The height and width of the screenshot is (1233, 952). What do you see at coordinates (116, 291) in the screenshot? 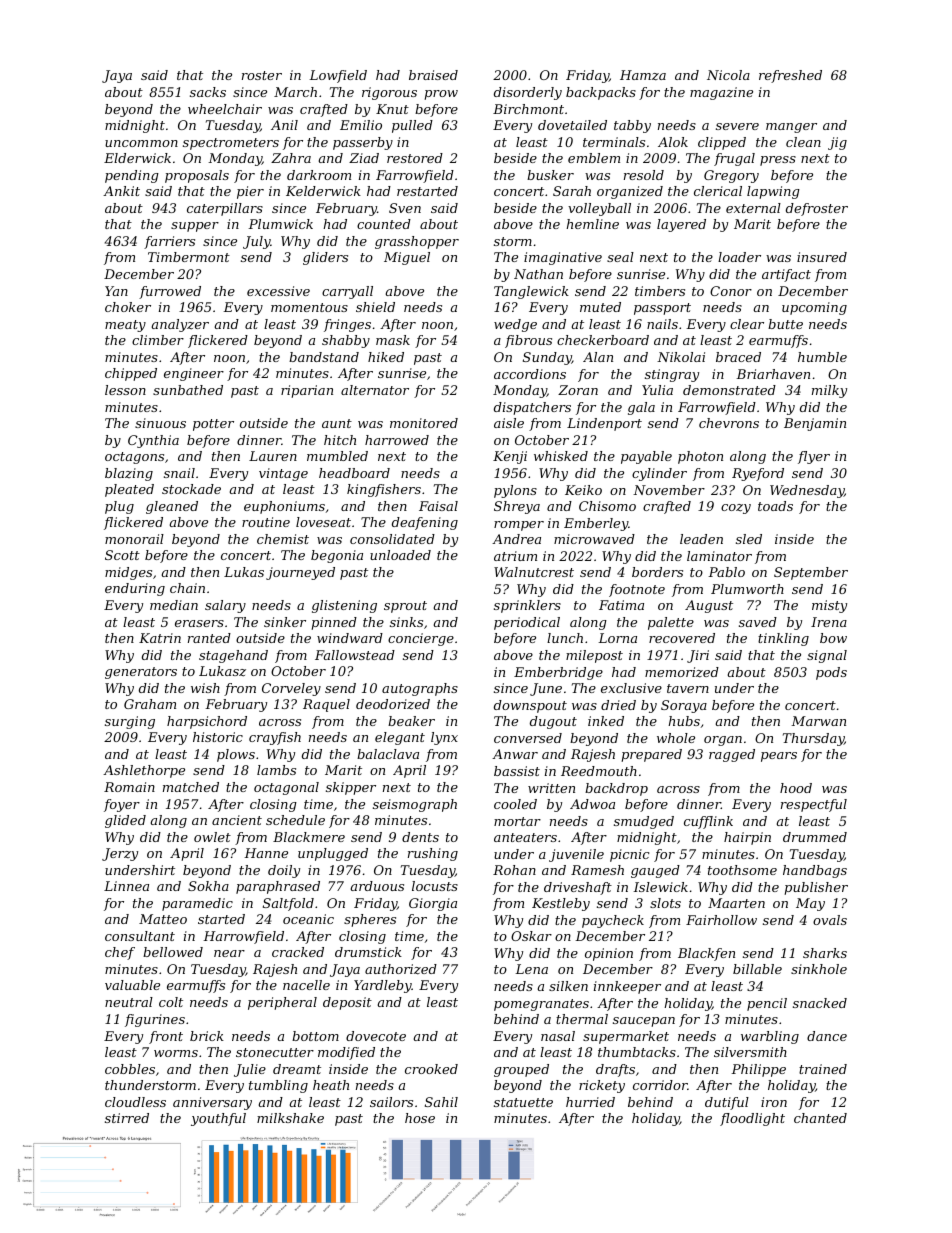
I see `Yan` at bounding box center [116, 291].
